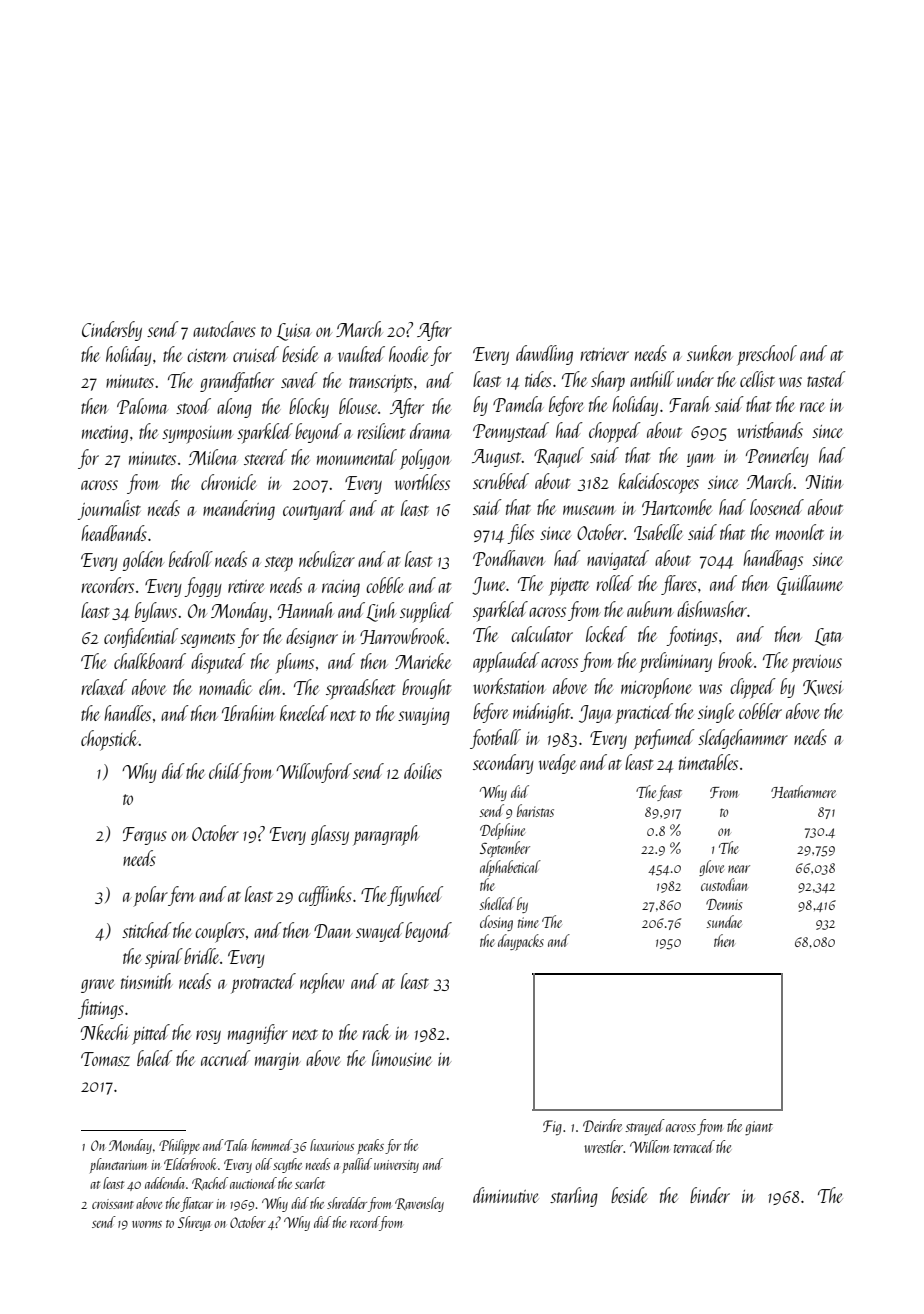  Describe the element at coordinates (142, 406) in the image. I see `Paloma` at that location.
